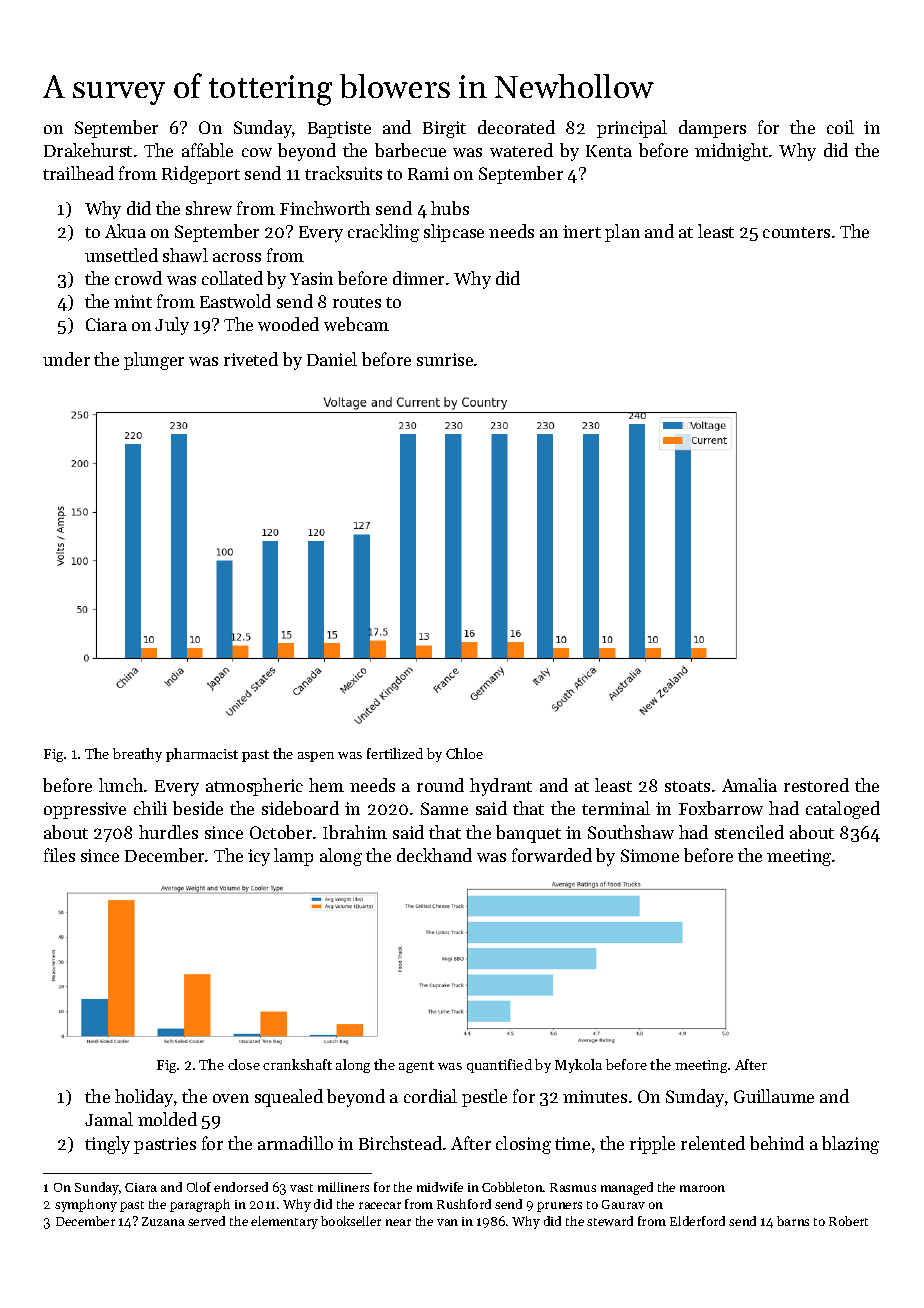 The height and width of the screenshot is (1308, 924). I want to click on breathy, so click(137, 755).
